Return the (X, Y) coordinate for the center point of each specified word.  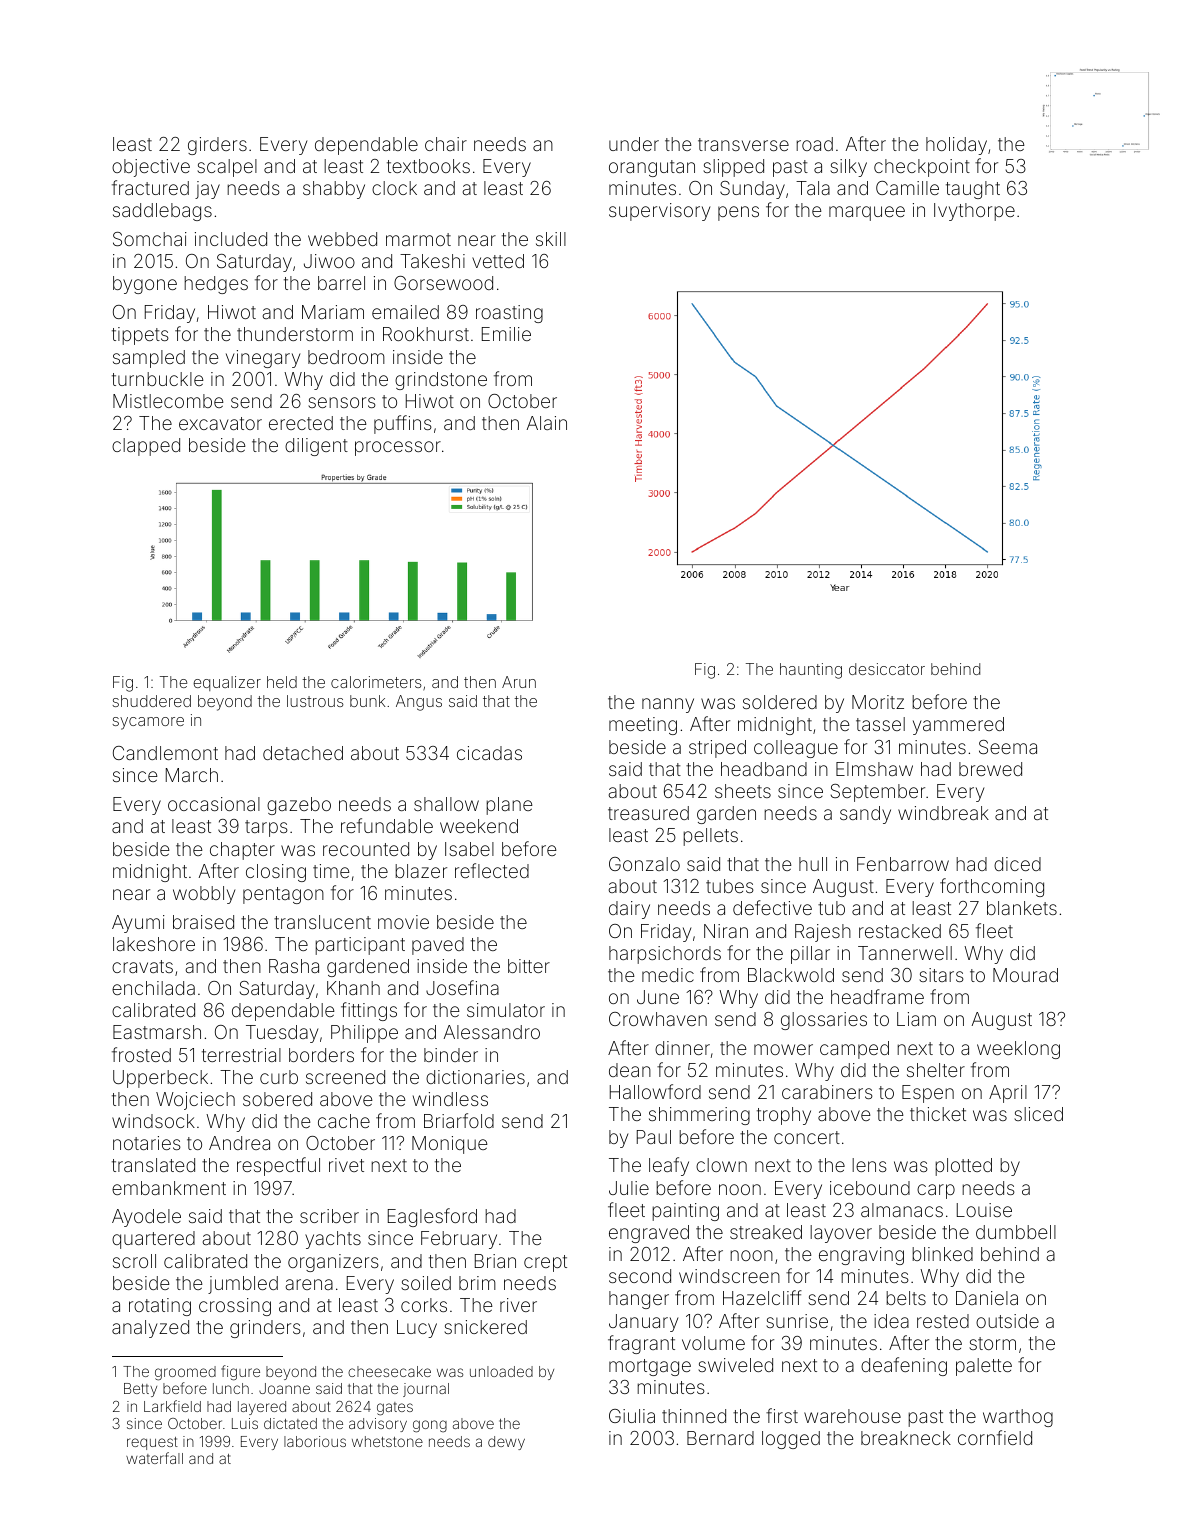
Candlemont (165, 753)
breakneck (906, 1438)
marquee (867, 213)
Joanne (284, 1388)
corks (424, 1305)
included (231, 239)
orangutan (652, 168)
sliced (1038, 1114)
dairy (629, 910)
